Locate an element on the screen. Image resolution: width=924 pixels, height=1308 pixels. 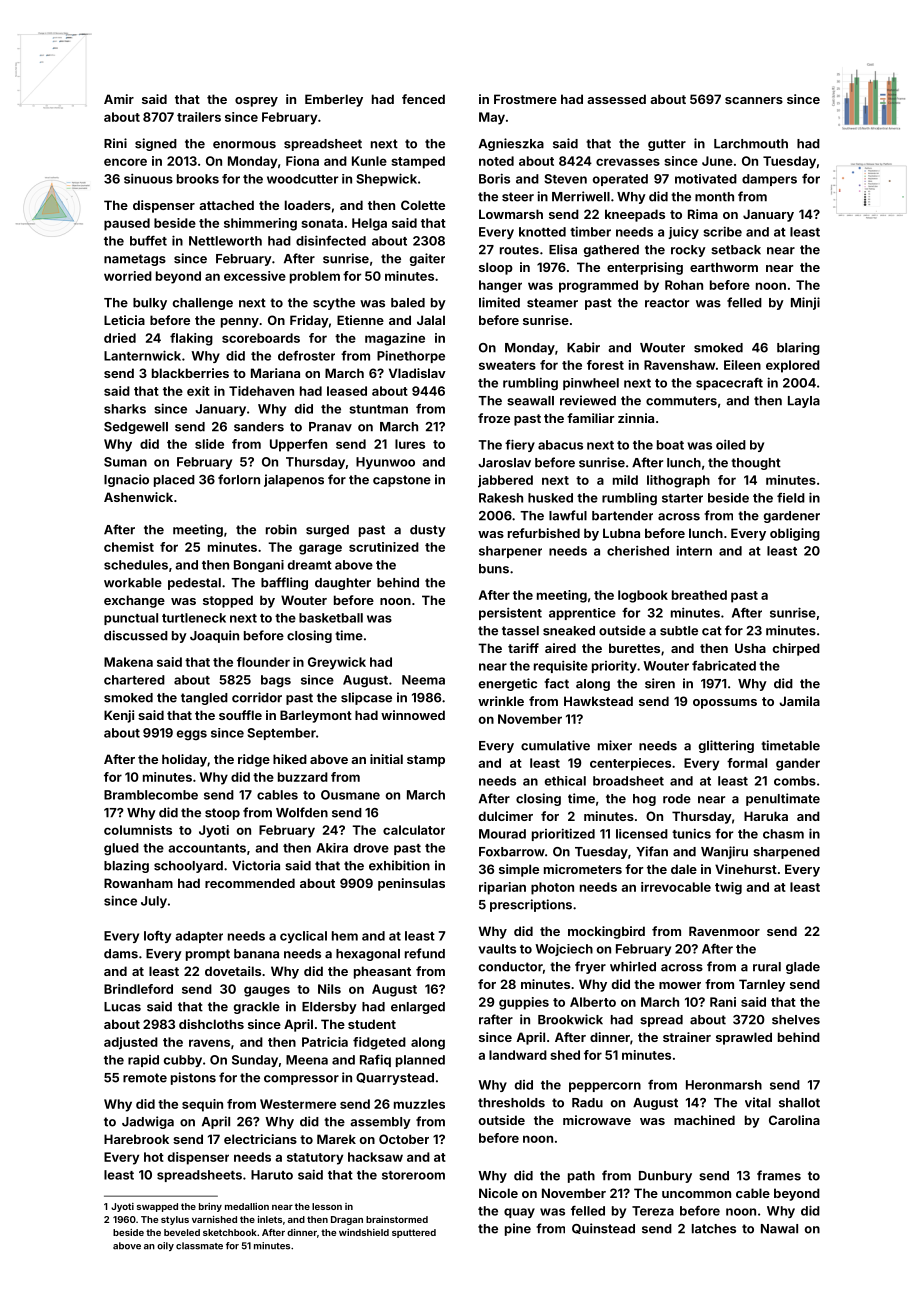
swapped is located at coordinates (157, 1207).
